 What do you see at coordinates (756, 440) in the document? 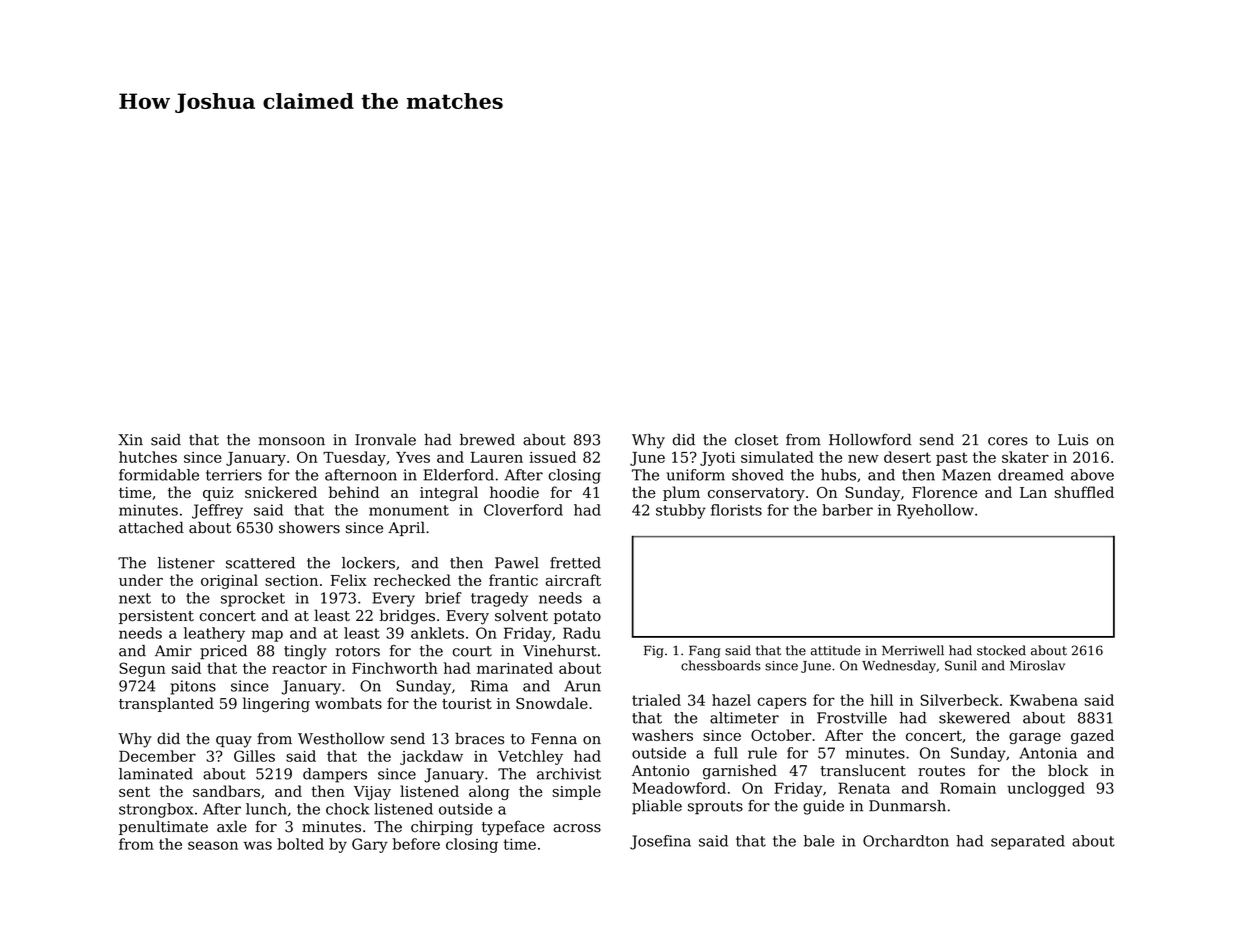
I see `closet` at bounding box center [756, 440].
